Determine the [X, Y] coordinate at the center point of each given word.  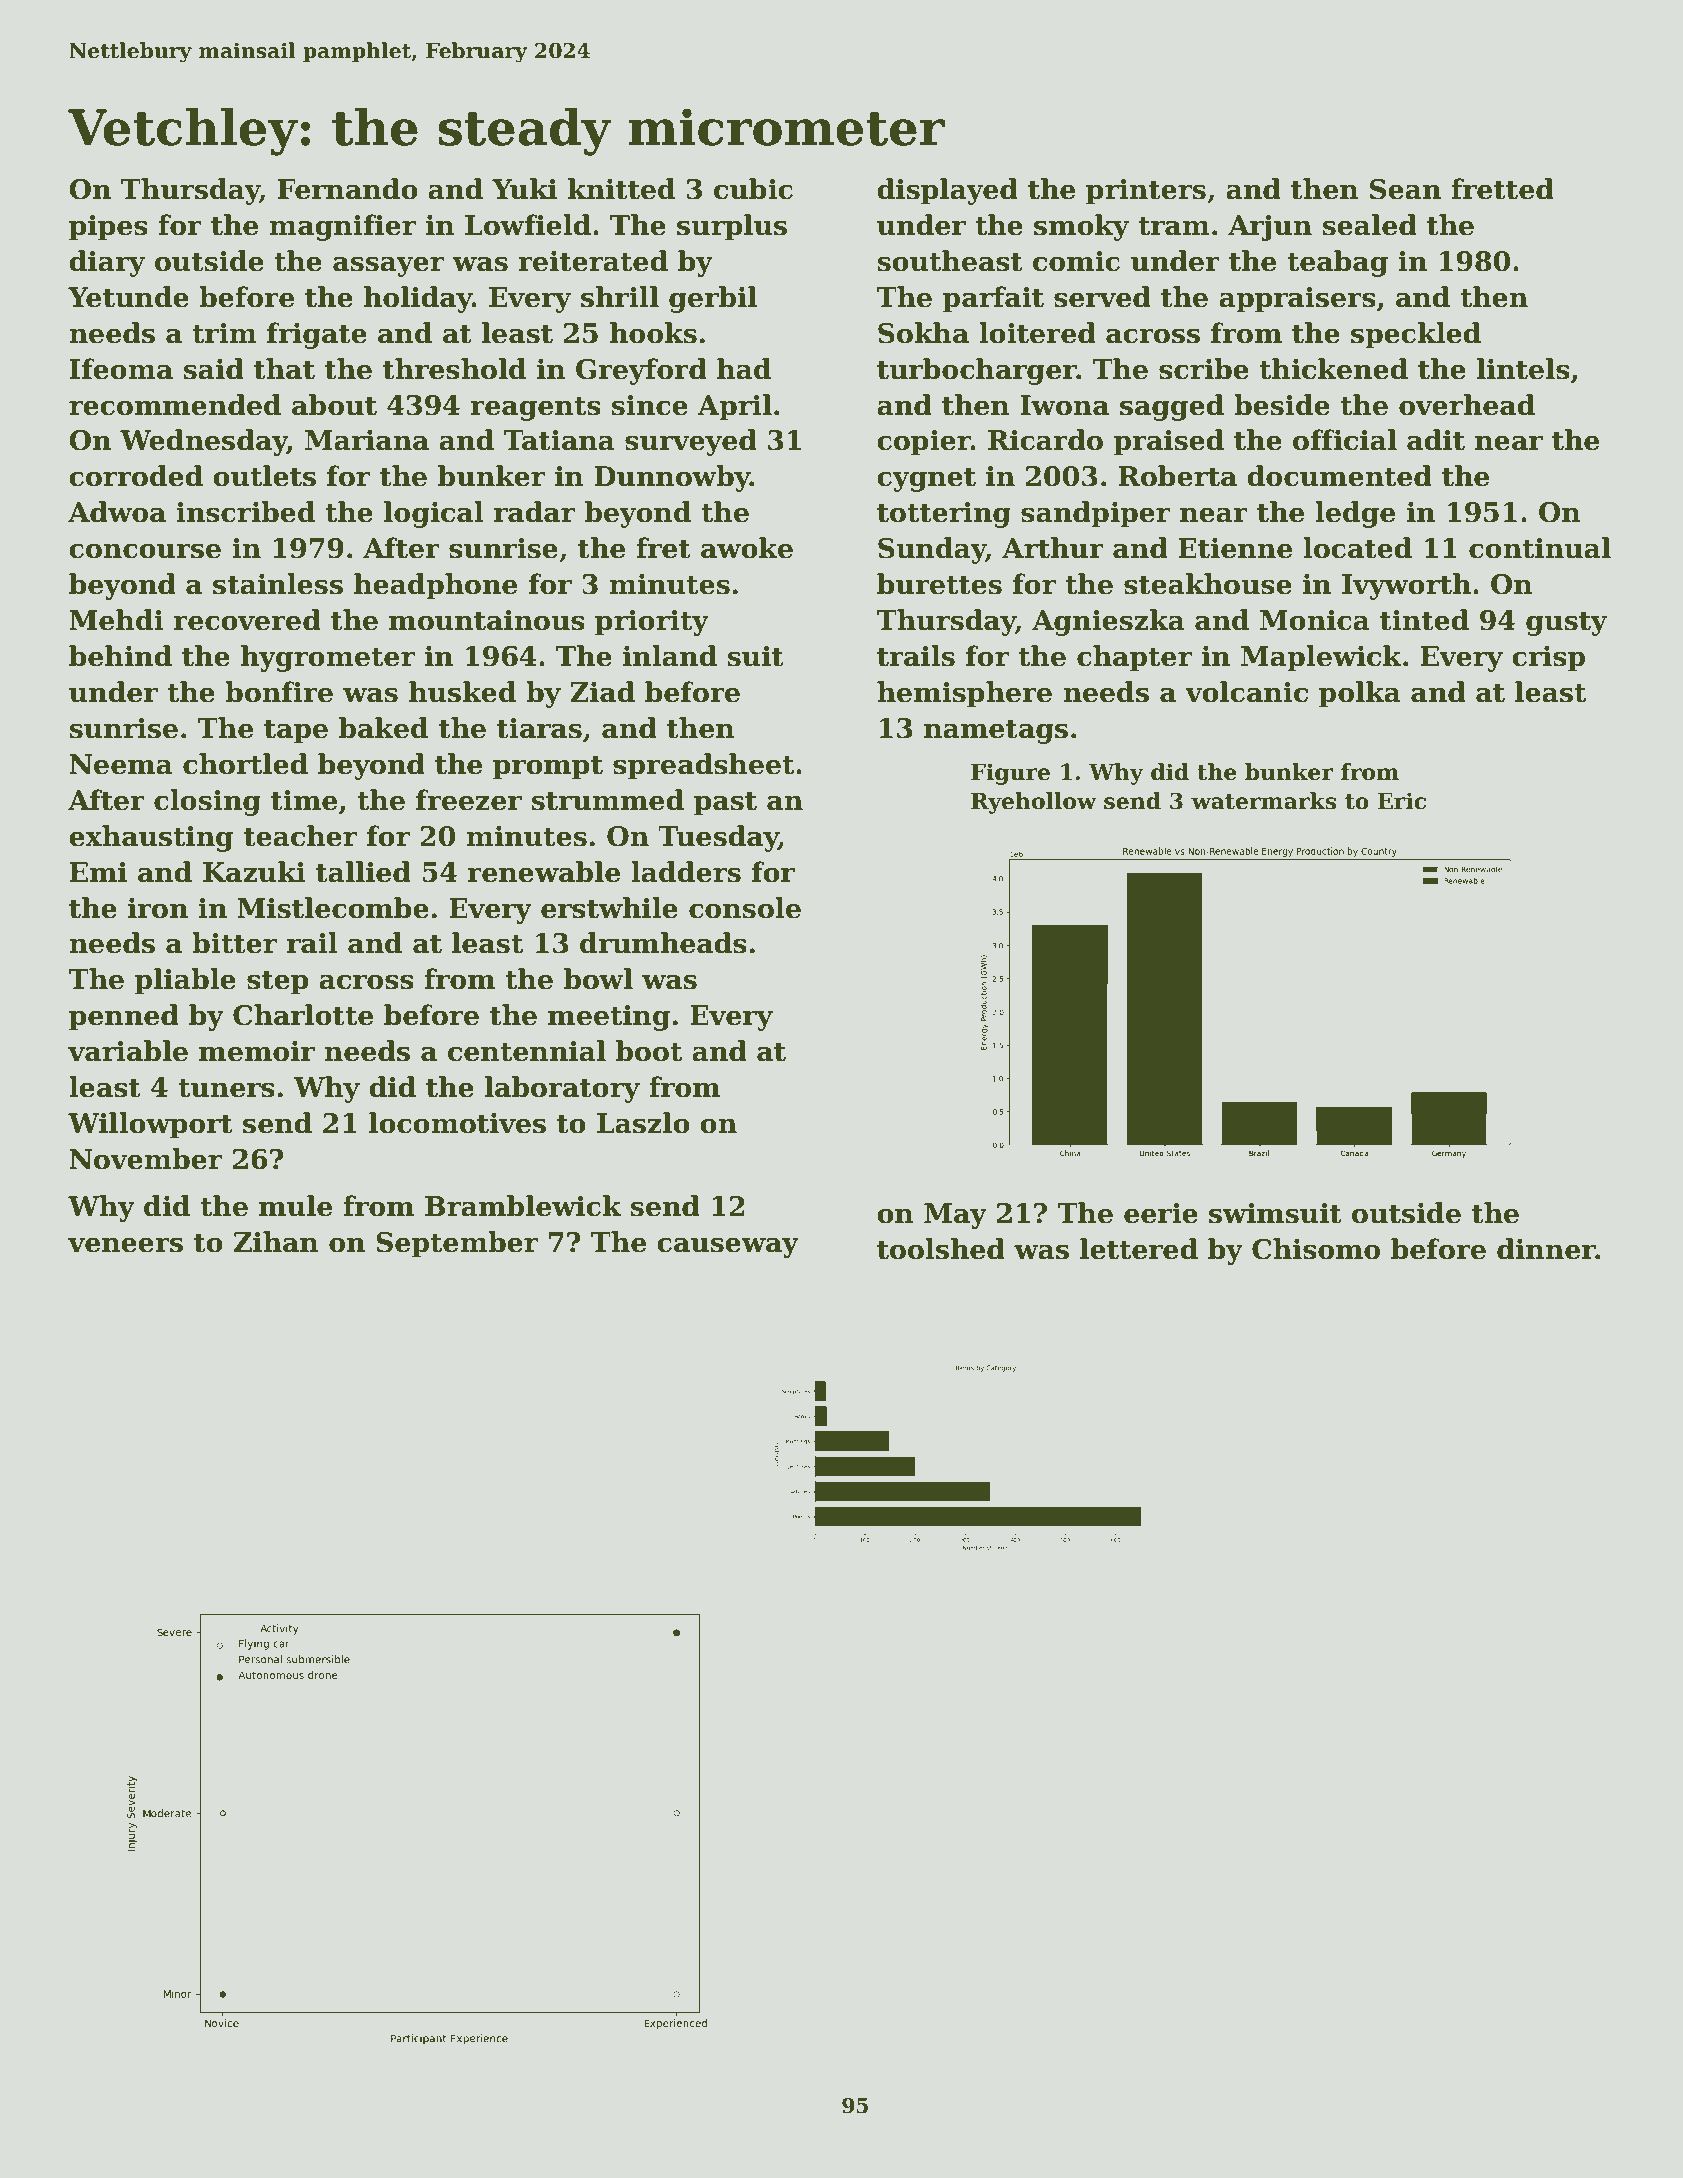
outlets [264, 476]
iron [158, 908]
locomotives [457, 1123]
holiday [417, 299]
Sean [1405, 189]
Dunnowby [672, 478]
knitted [621, 189]
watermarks [1263, 801]
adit [1436, 440]
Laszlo [643, 1123]
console [745, 908]
